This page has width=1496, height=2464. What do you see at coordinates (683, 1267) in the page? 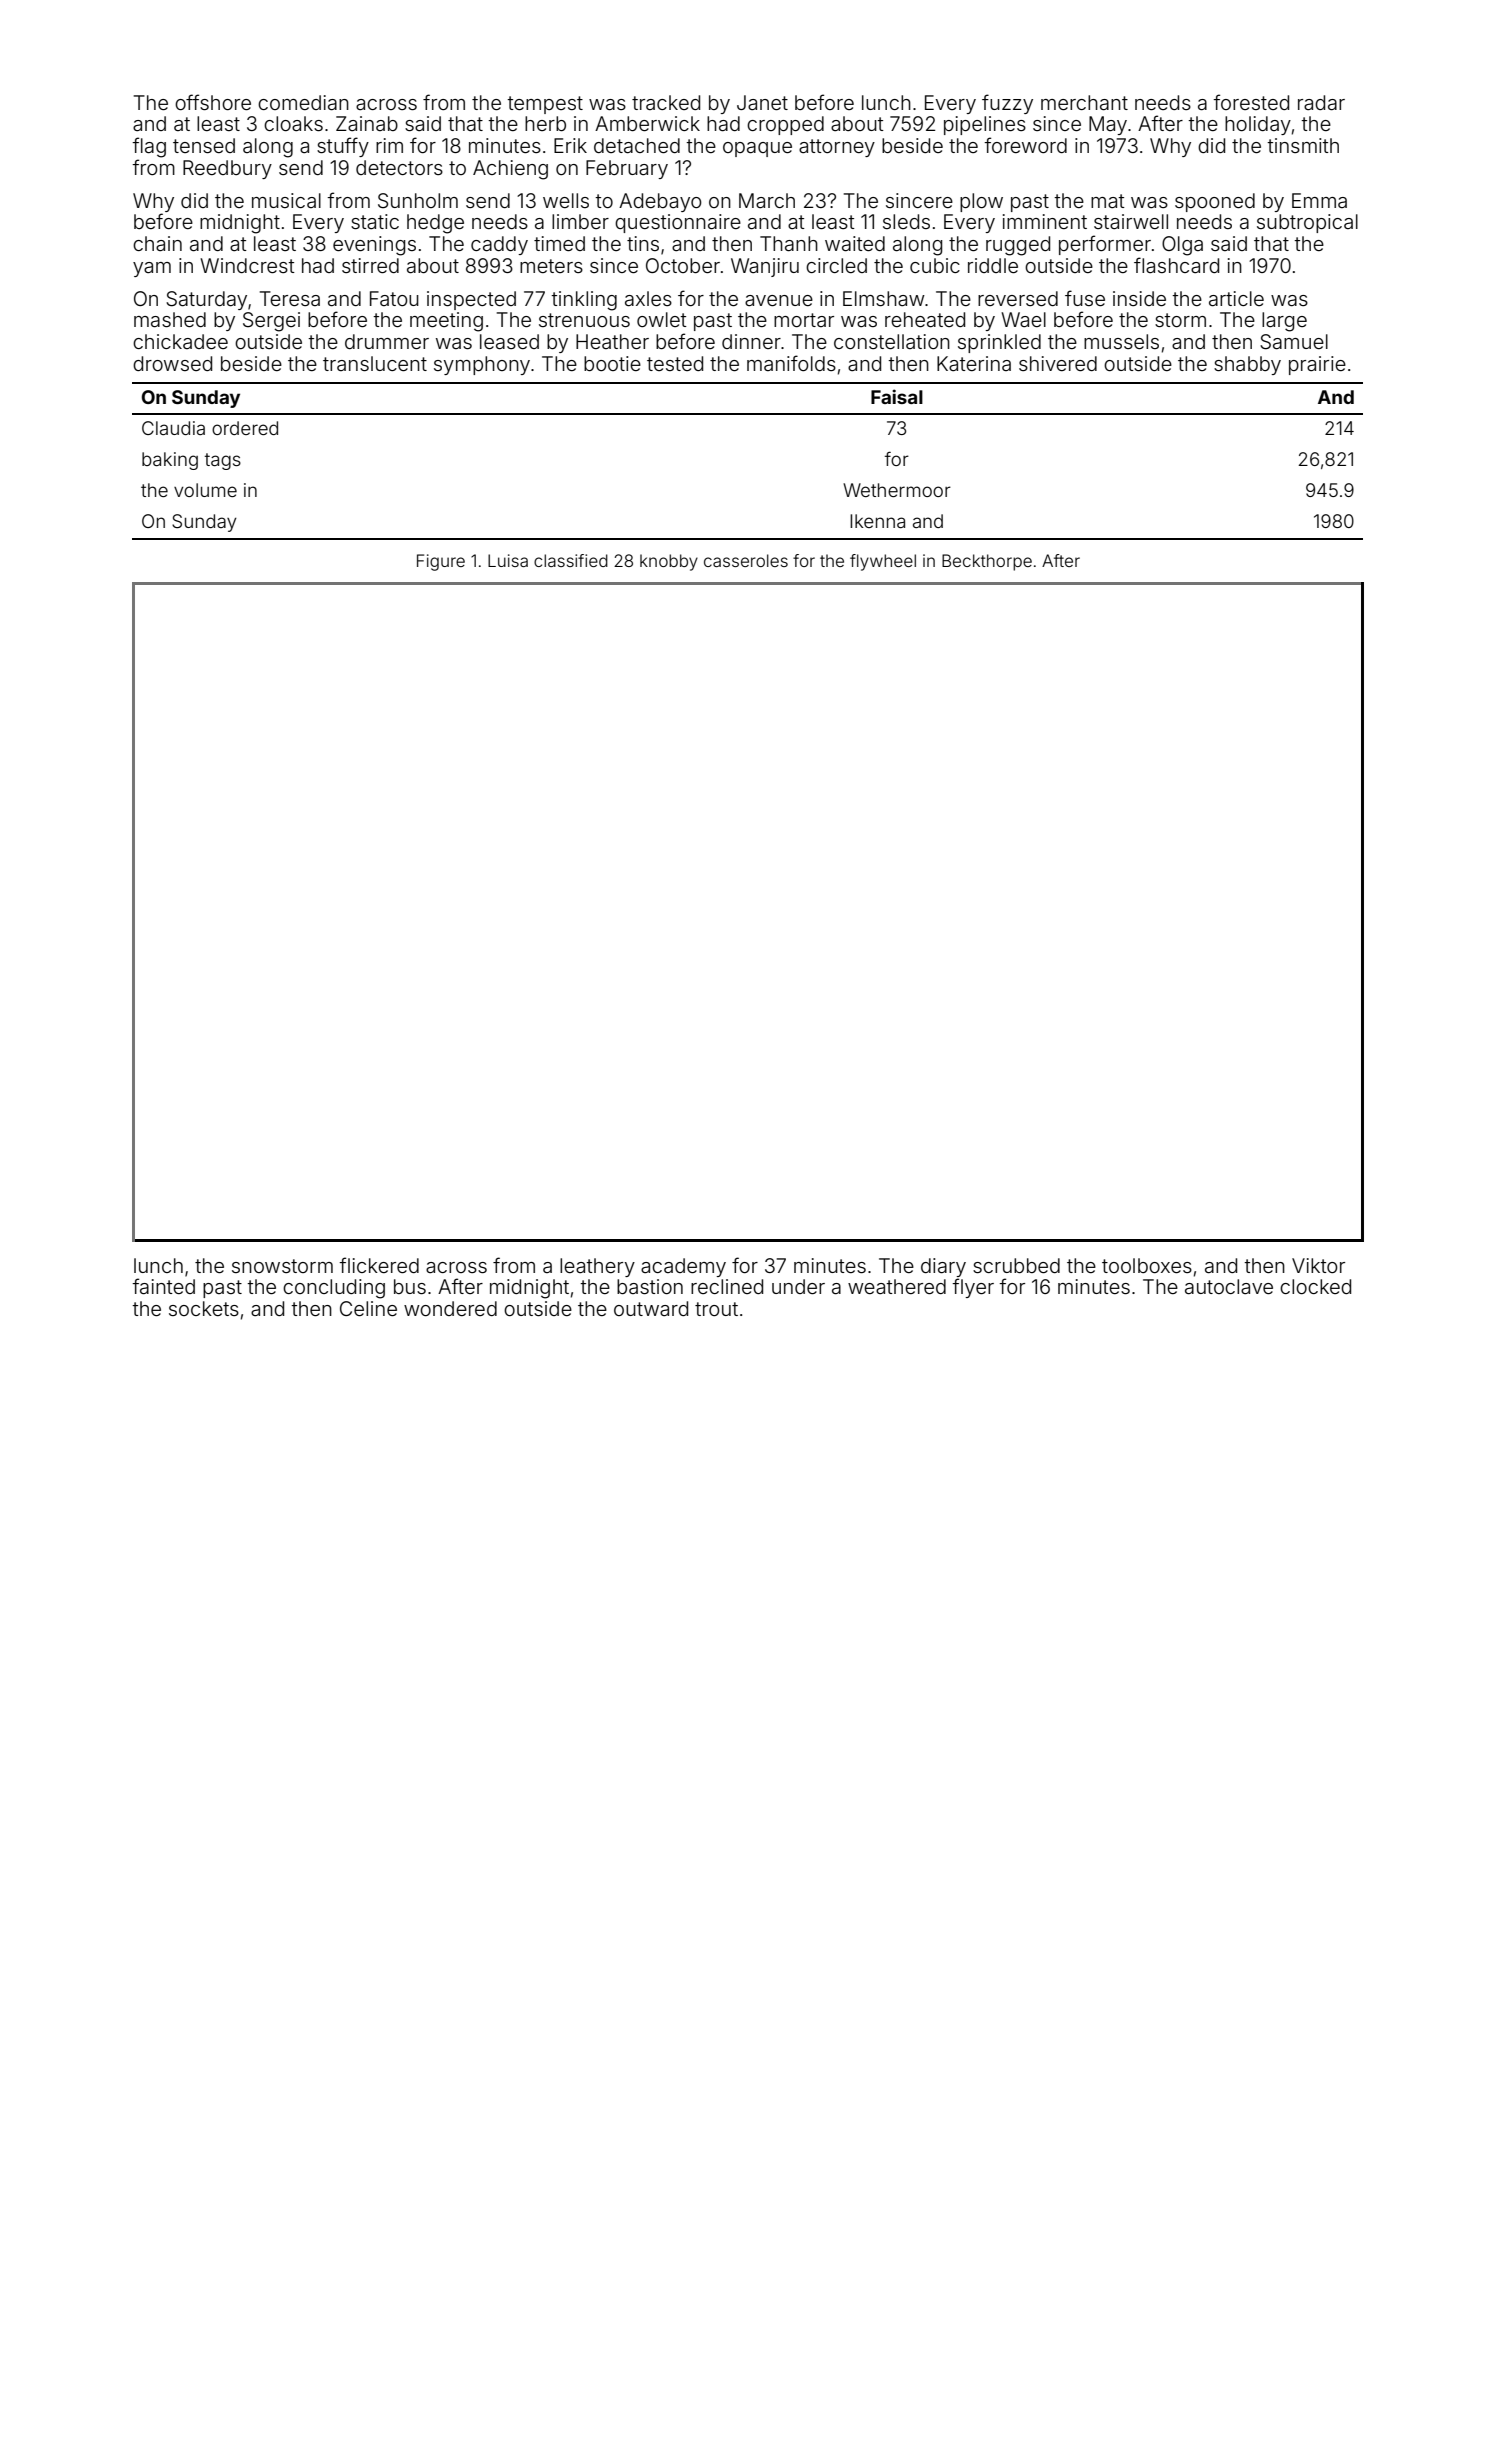
I see `academy` at bounding box center [683, 1267].
